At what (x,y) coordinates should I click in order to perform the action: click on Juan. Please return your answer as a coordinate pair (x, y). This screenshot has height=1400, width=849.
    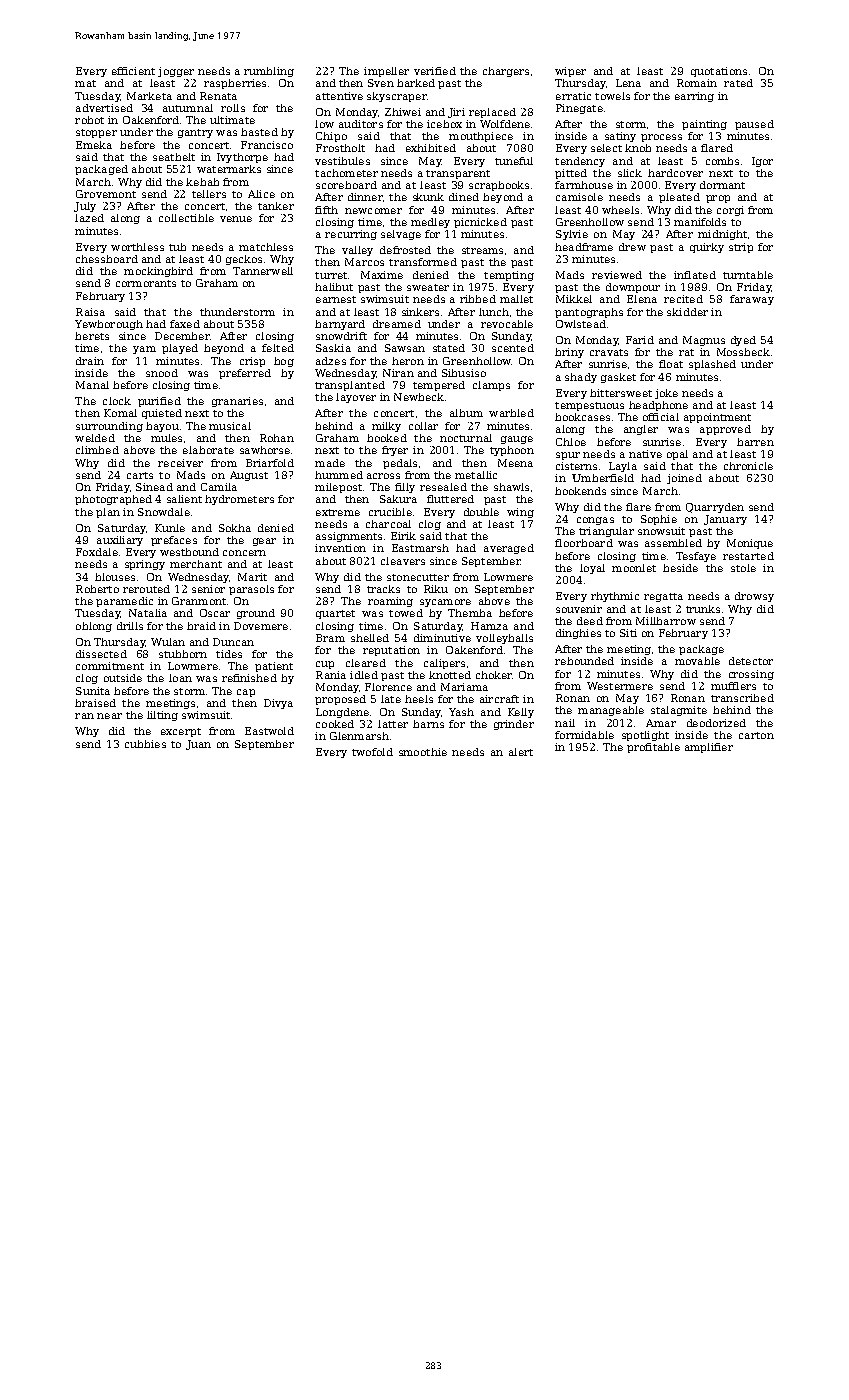
    Looking at the image, I should click on (198, 745).
